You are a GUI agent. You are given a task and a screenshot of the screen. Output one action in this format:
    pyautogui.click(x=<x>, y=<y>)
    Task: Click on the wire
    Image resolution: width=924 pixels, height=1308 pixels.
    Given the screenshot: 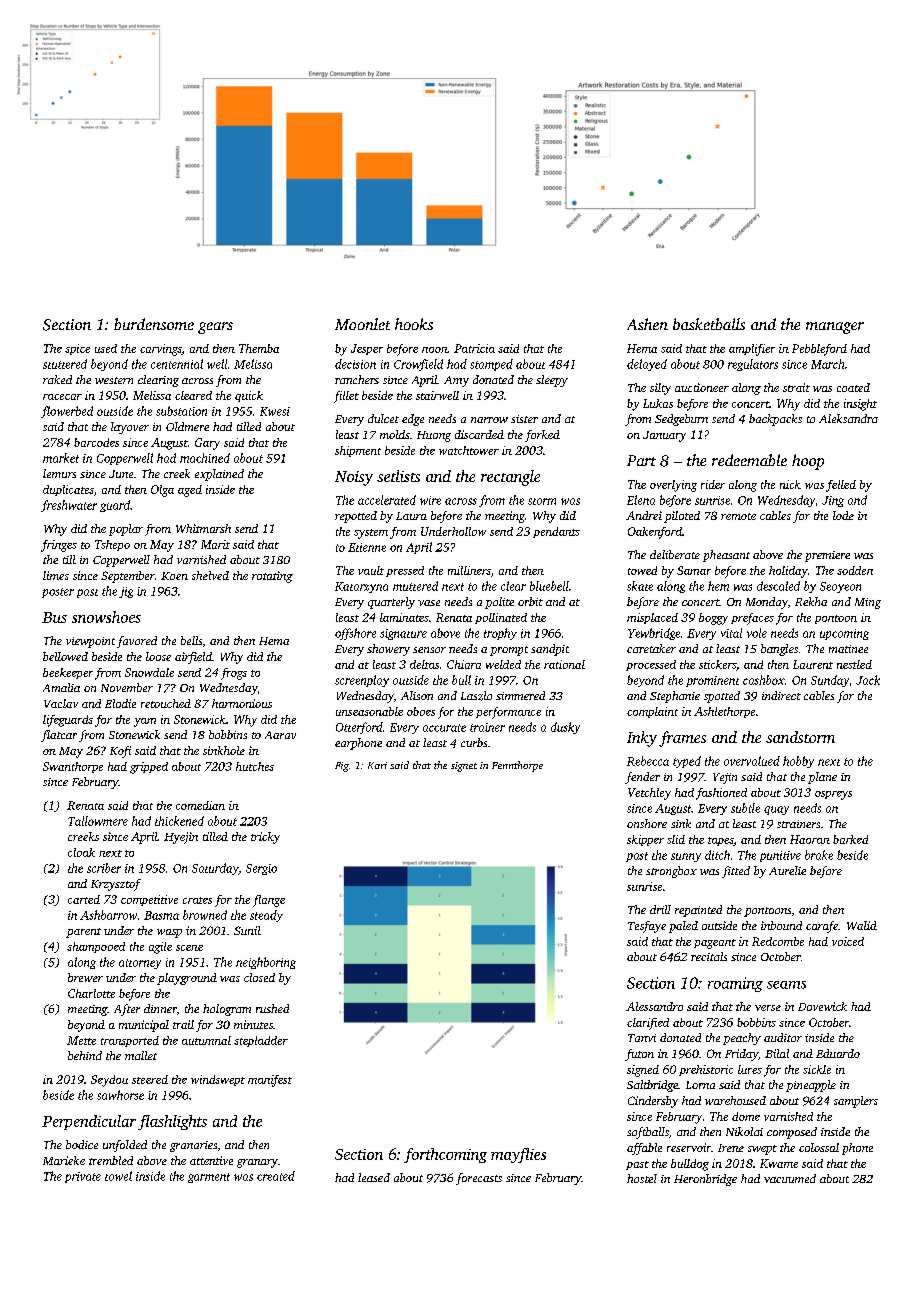 What is the action you would take?
    pyautogui.click(x=430, y=500)
